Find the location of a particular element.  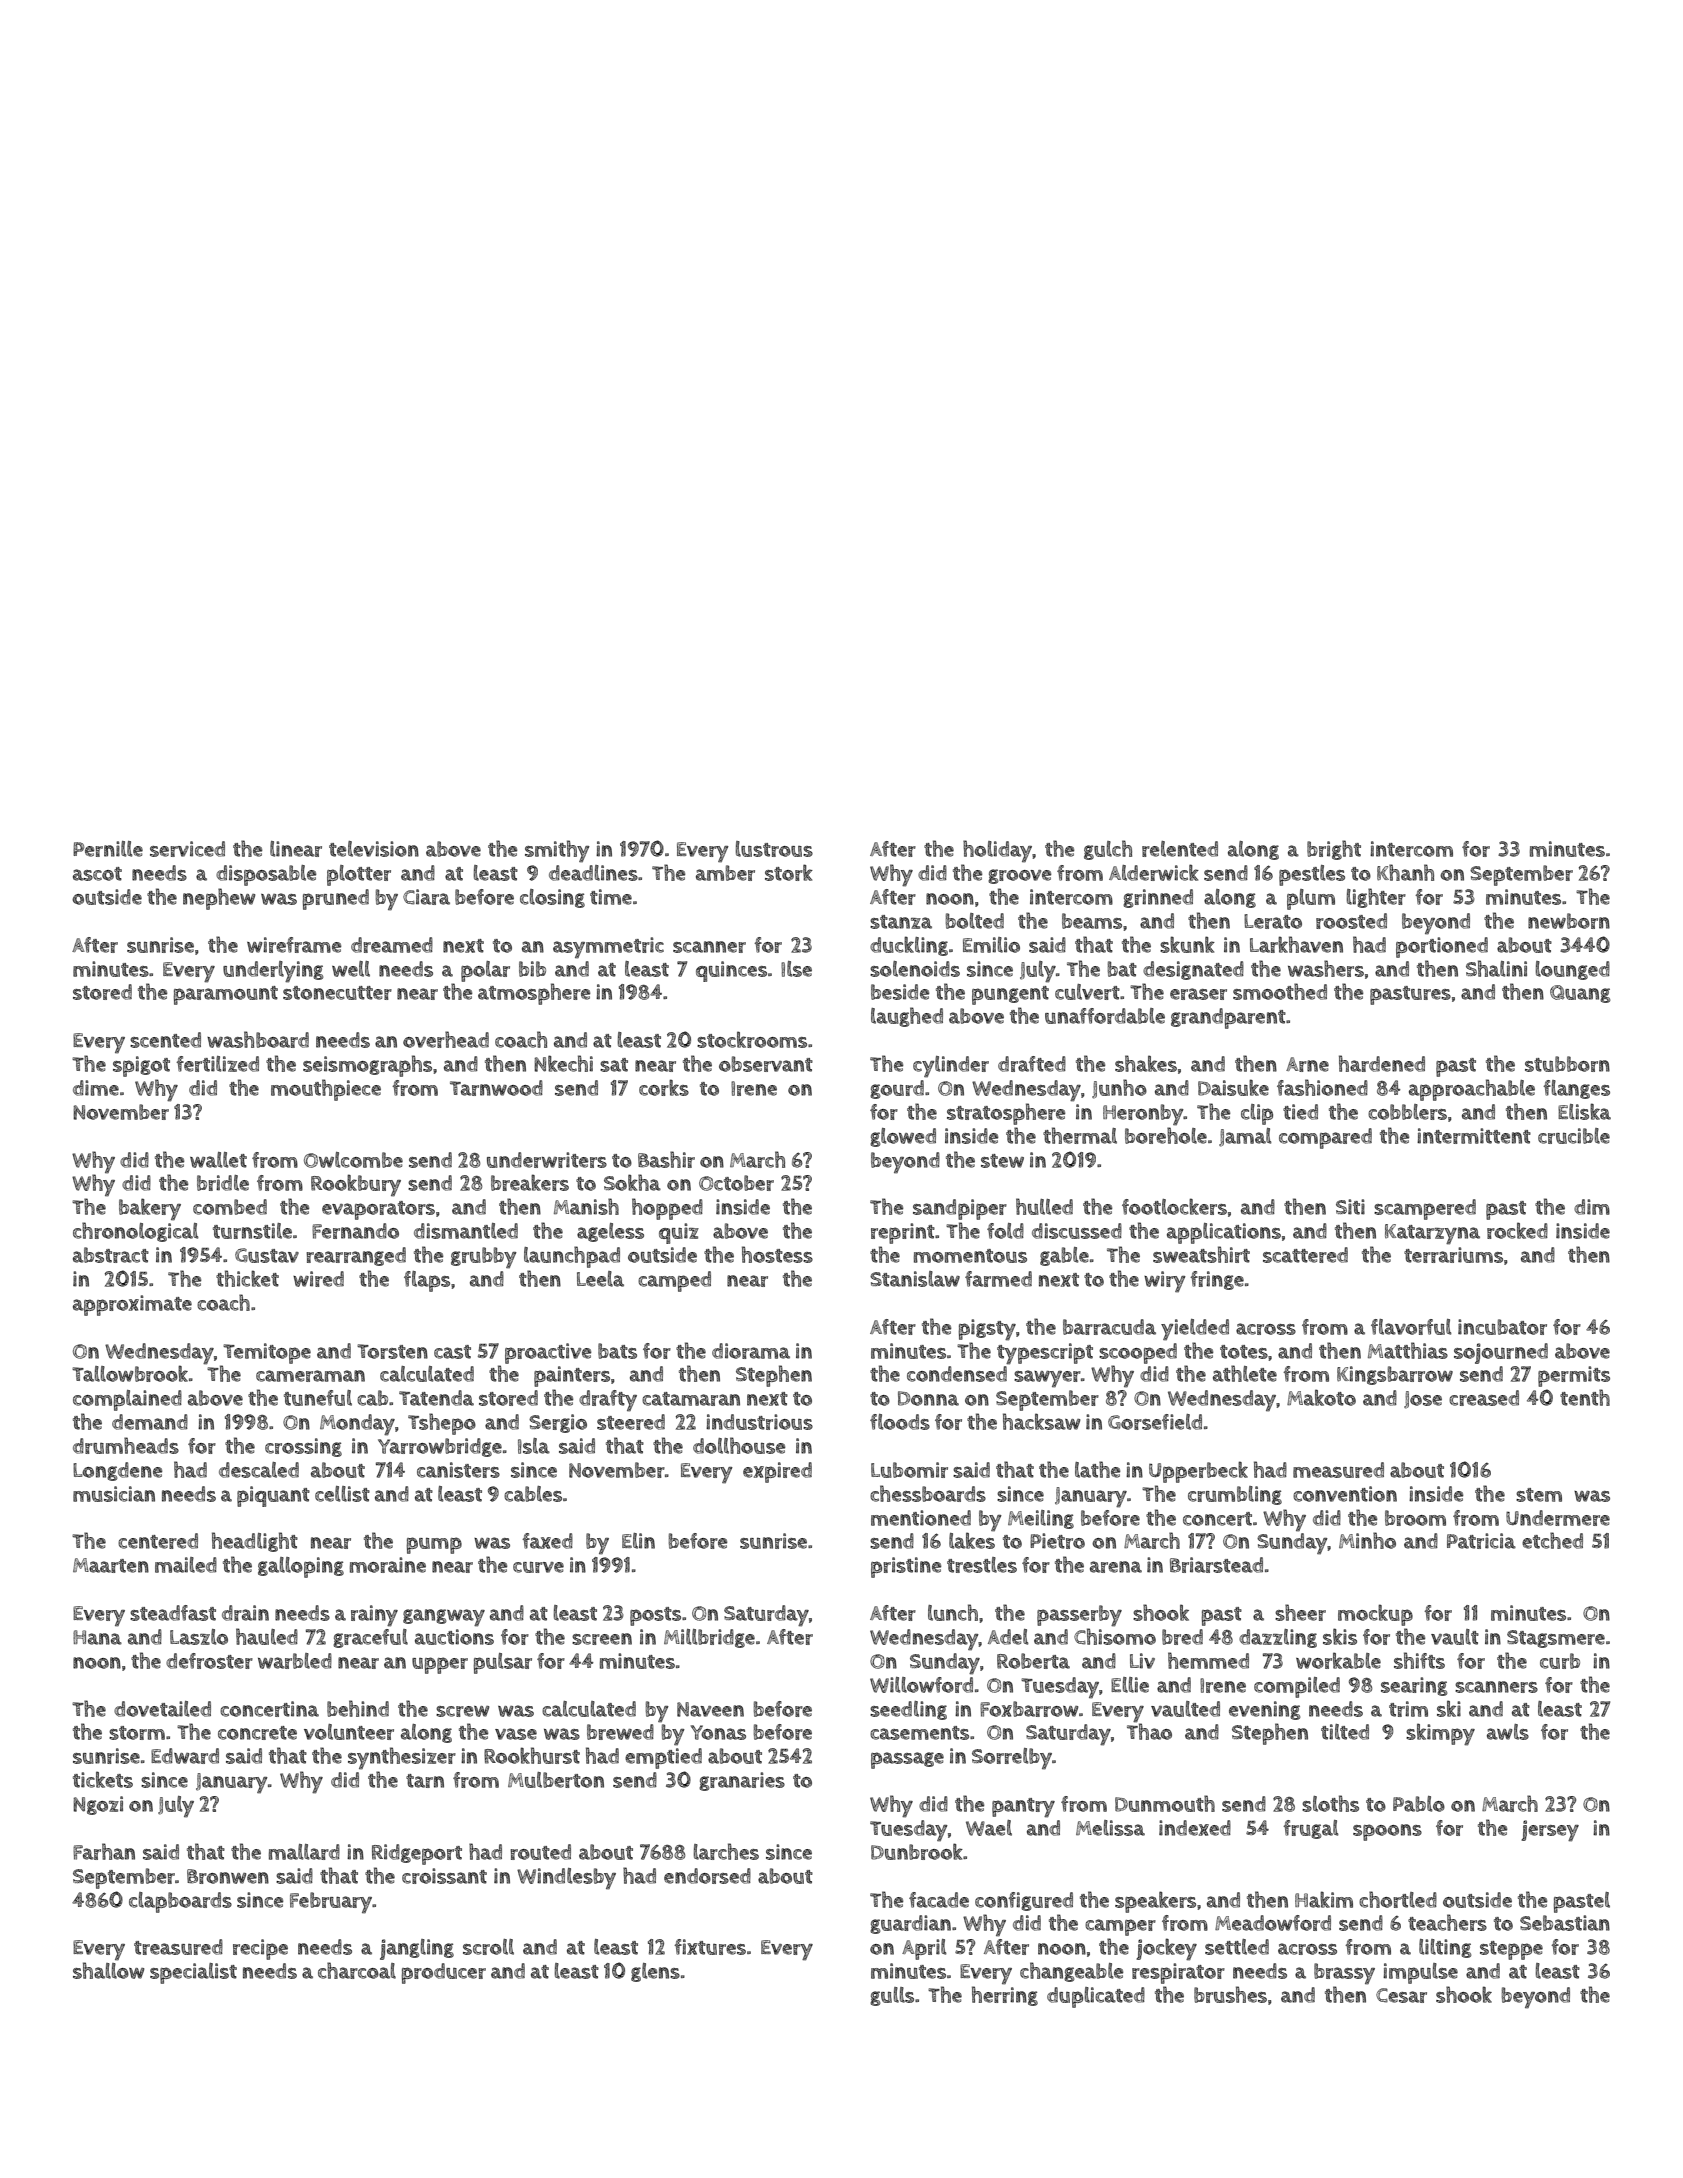

washboard is located at coordinates (258, 1039).
